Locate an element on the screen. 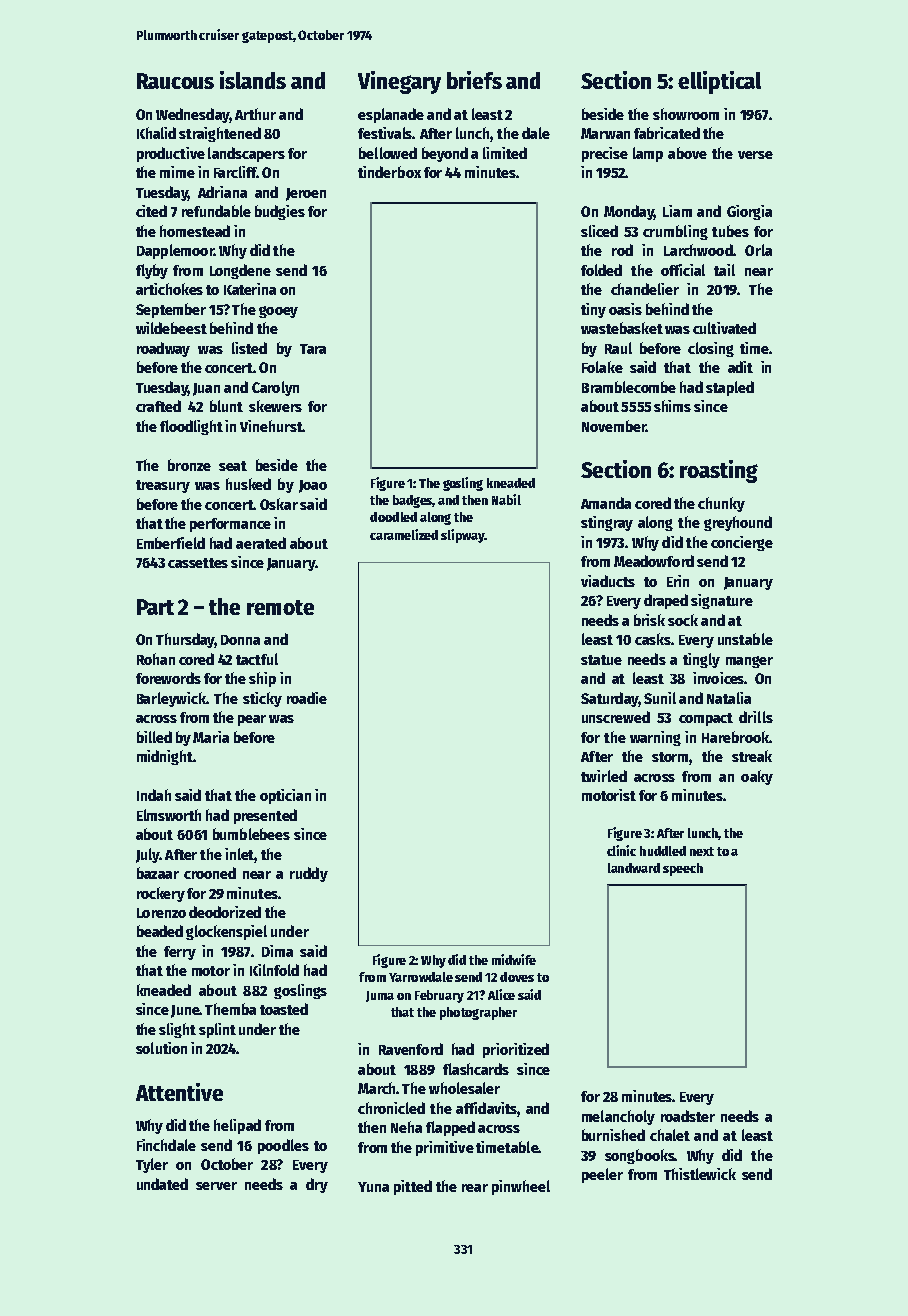  deodorized is located at coordinates (225, 912).
